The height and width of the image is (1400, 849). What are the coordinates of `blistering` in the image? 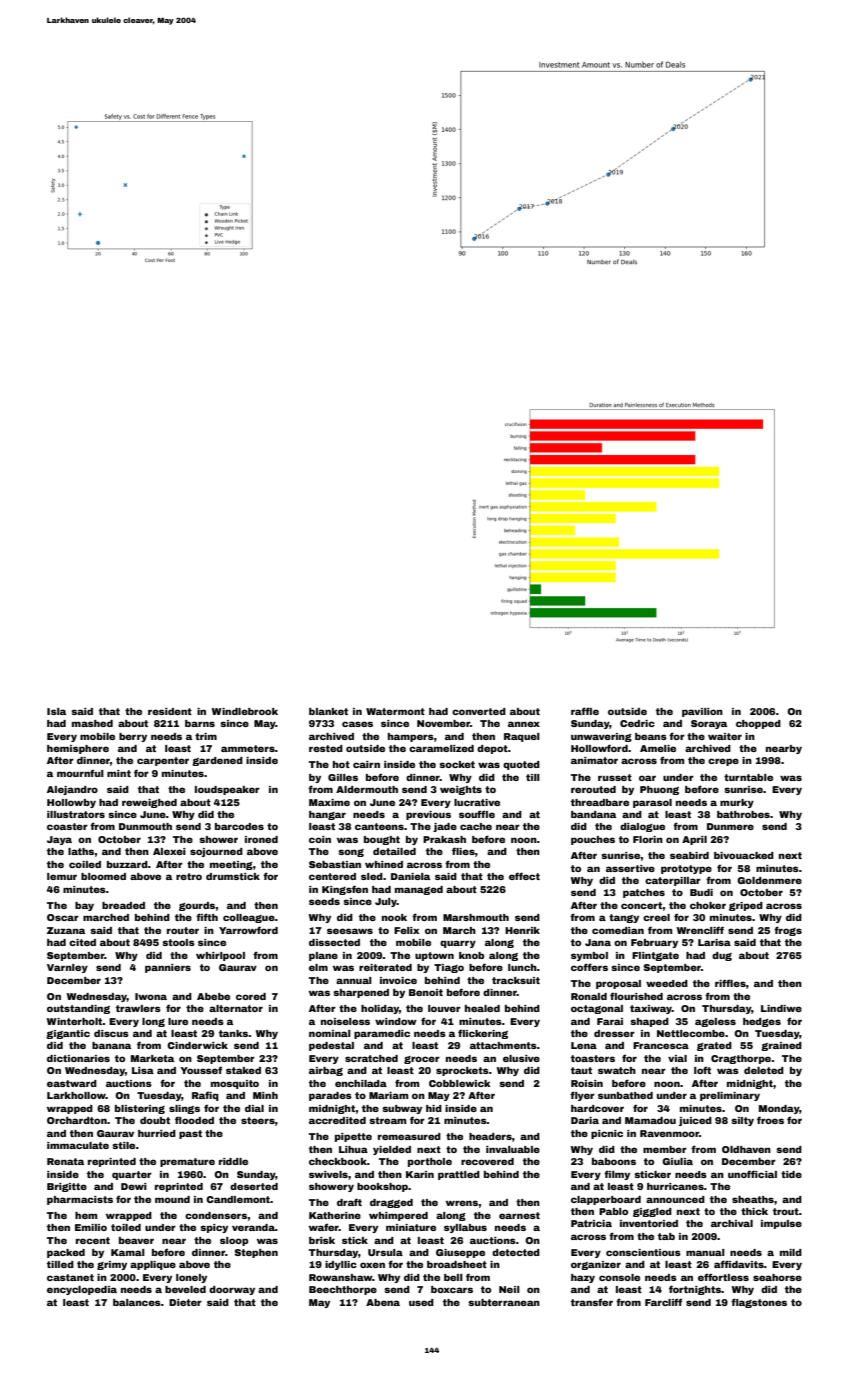 It's located at (140, 1109).
